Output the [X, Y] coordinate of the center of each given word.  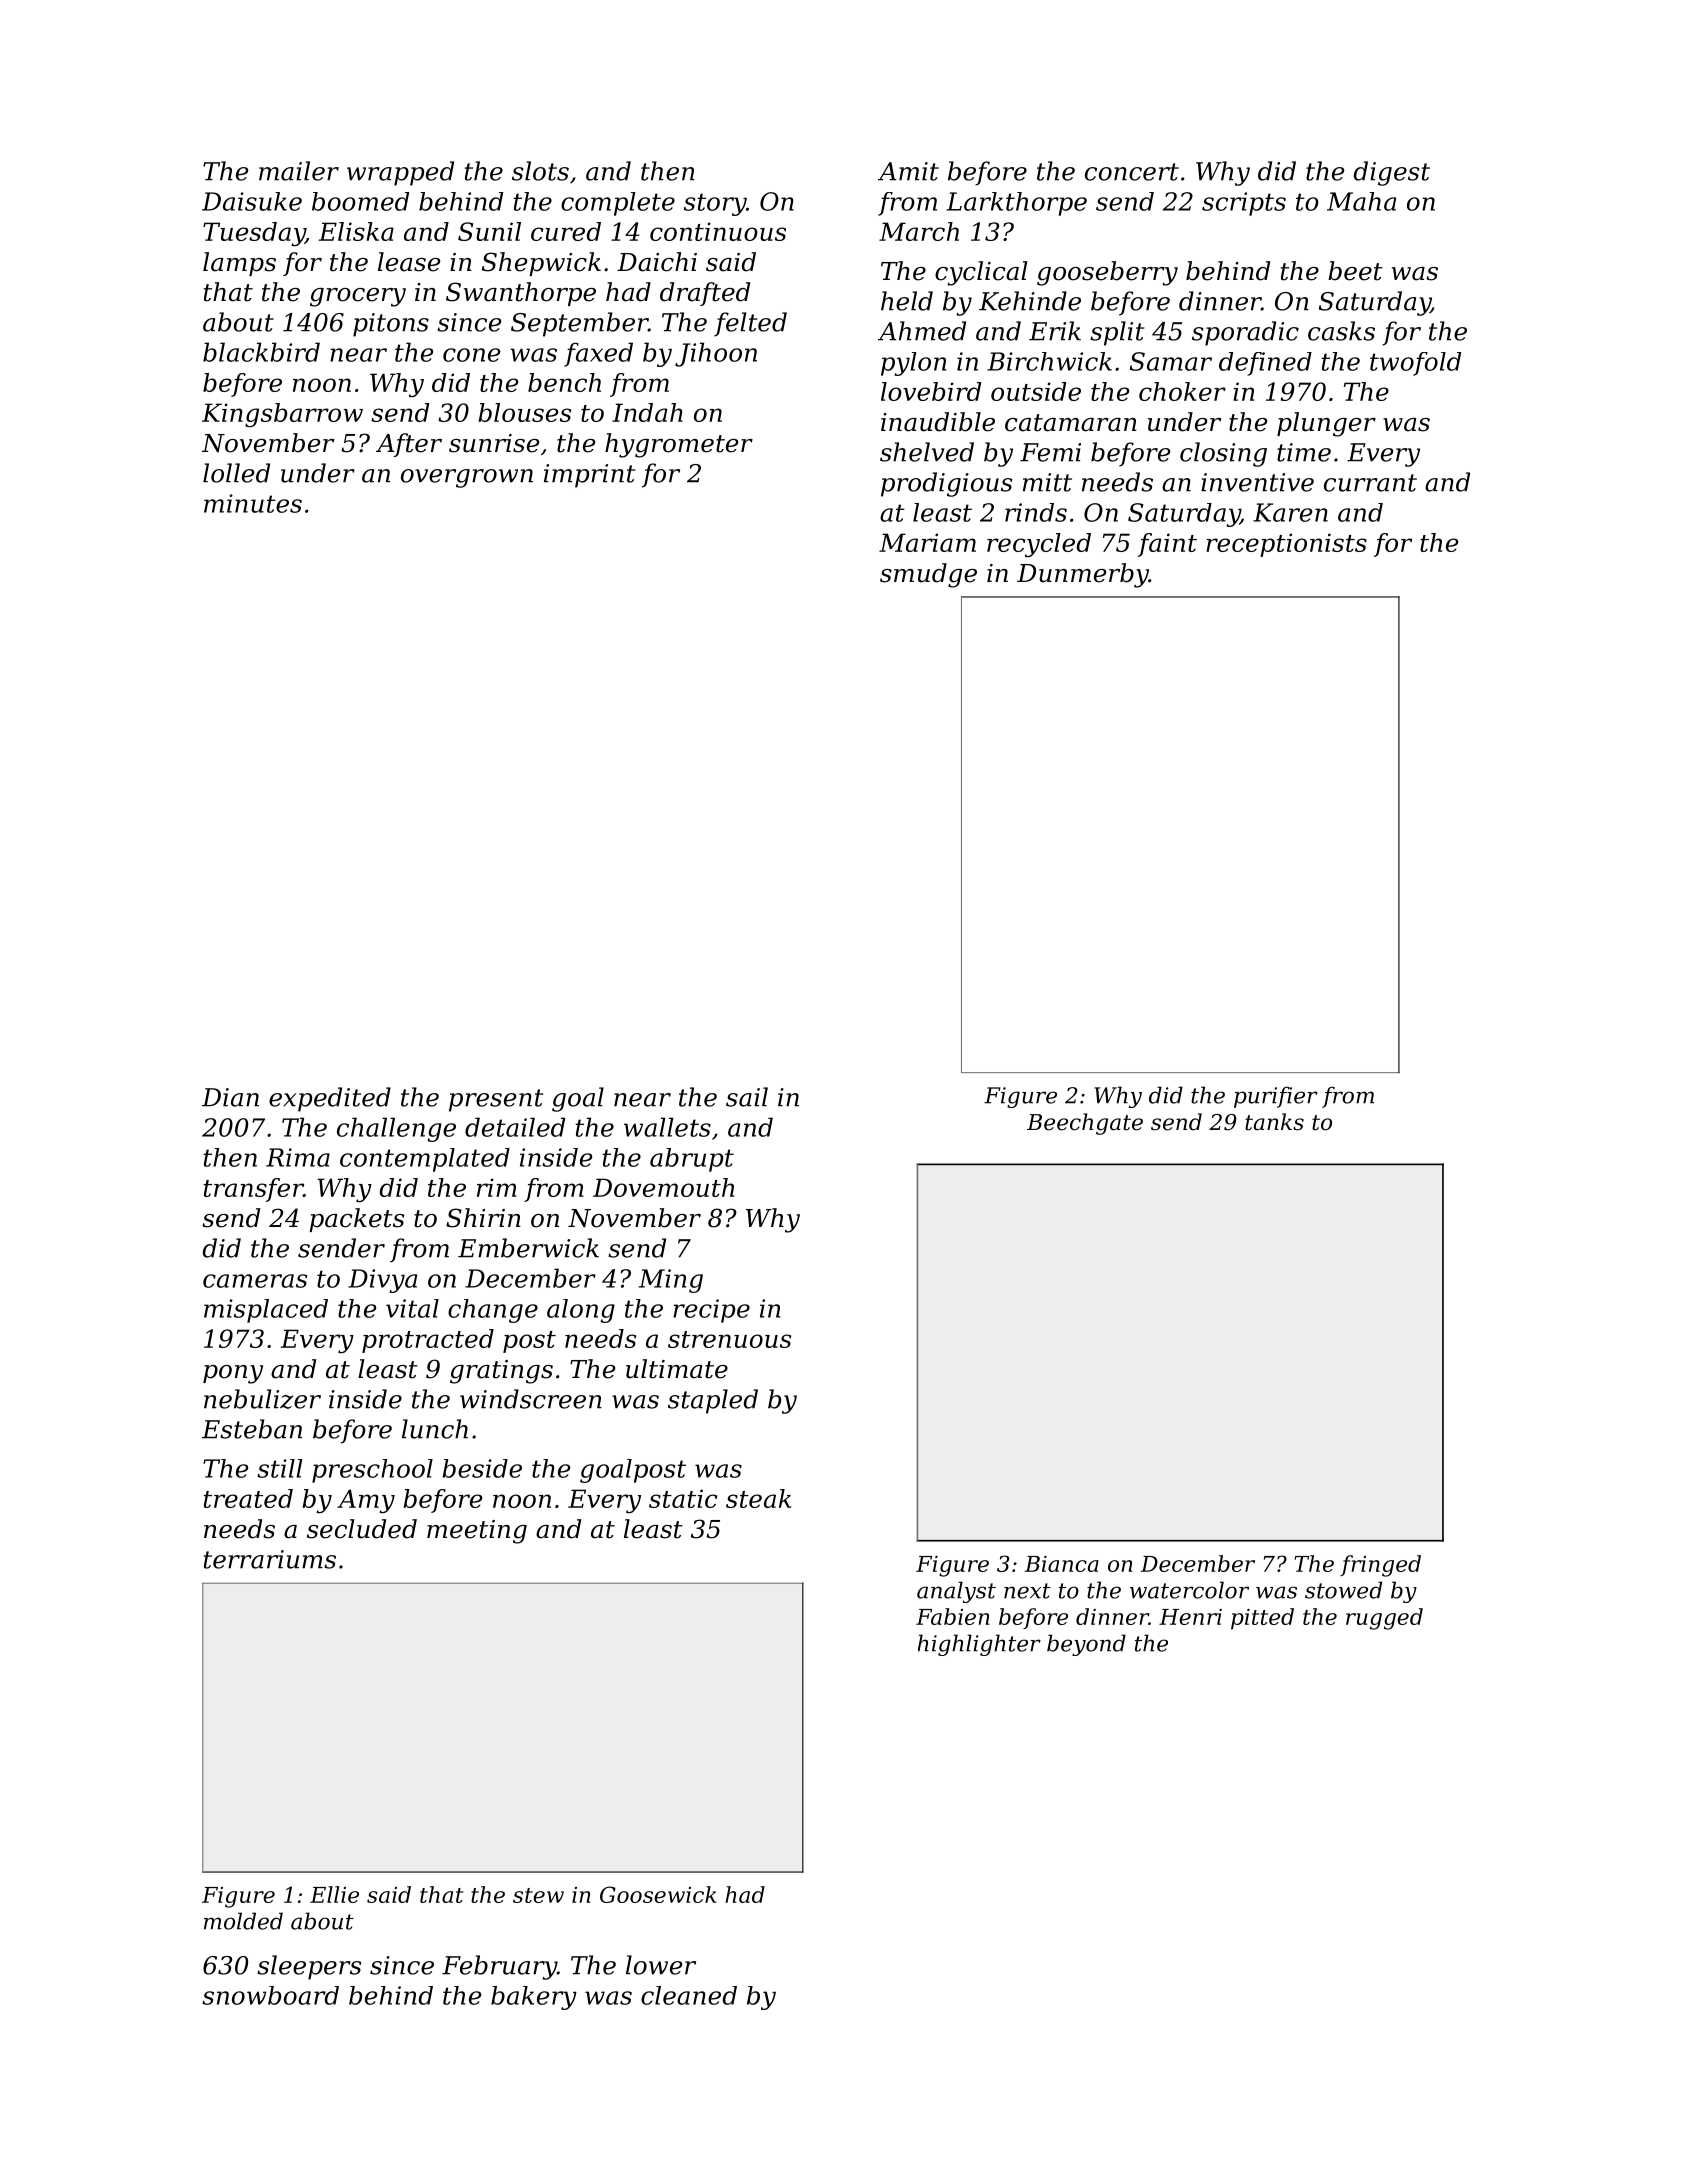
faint [1167, 545]
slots [540, 171]
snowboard [270, 1995]
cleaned [689, 1995]
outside [1036, 391]
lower [661, 1965]
